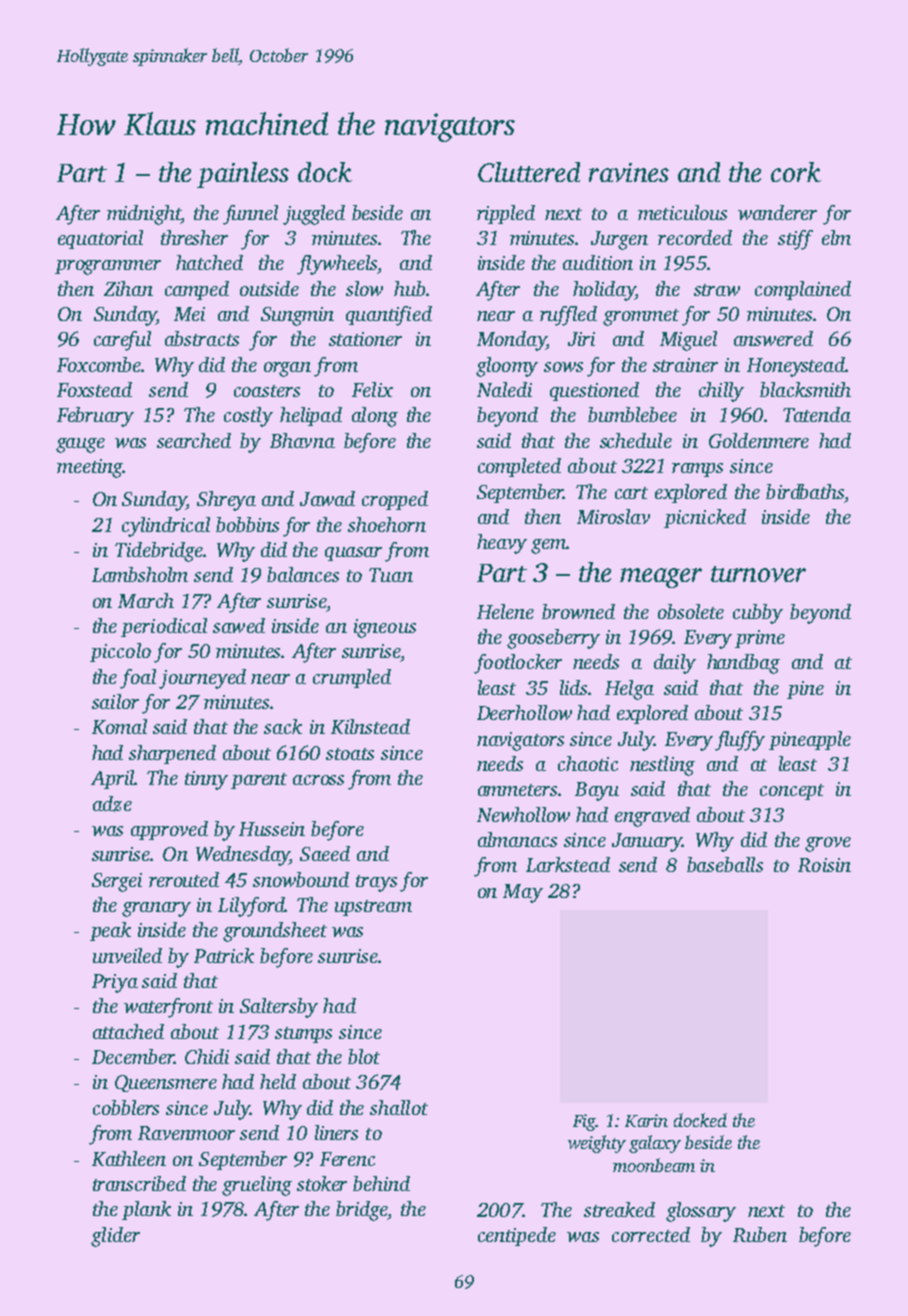 This image has width=908, height=1316. What do you see at coordinates (529, 172) in the image?
I see `Cluttered` at bounding box center [529, 172].
